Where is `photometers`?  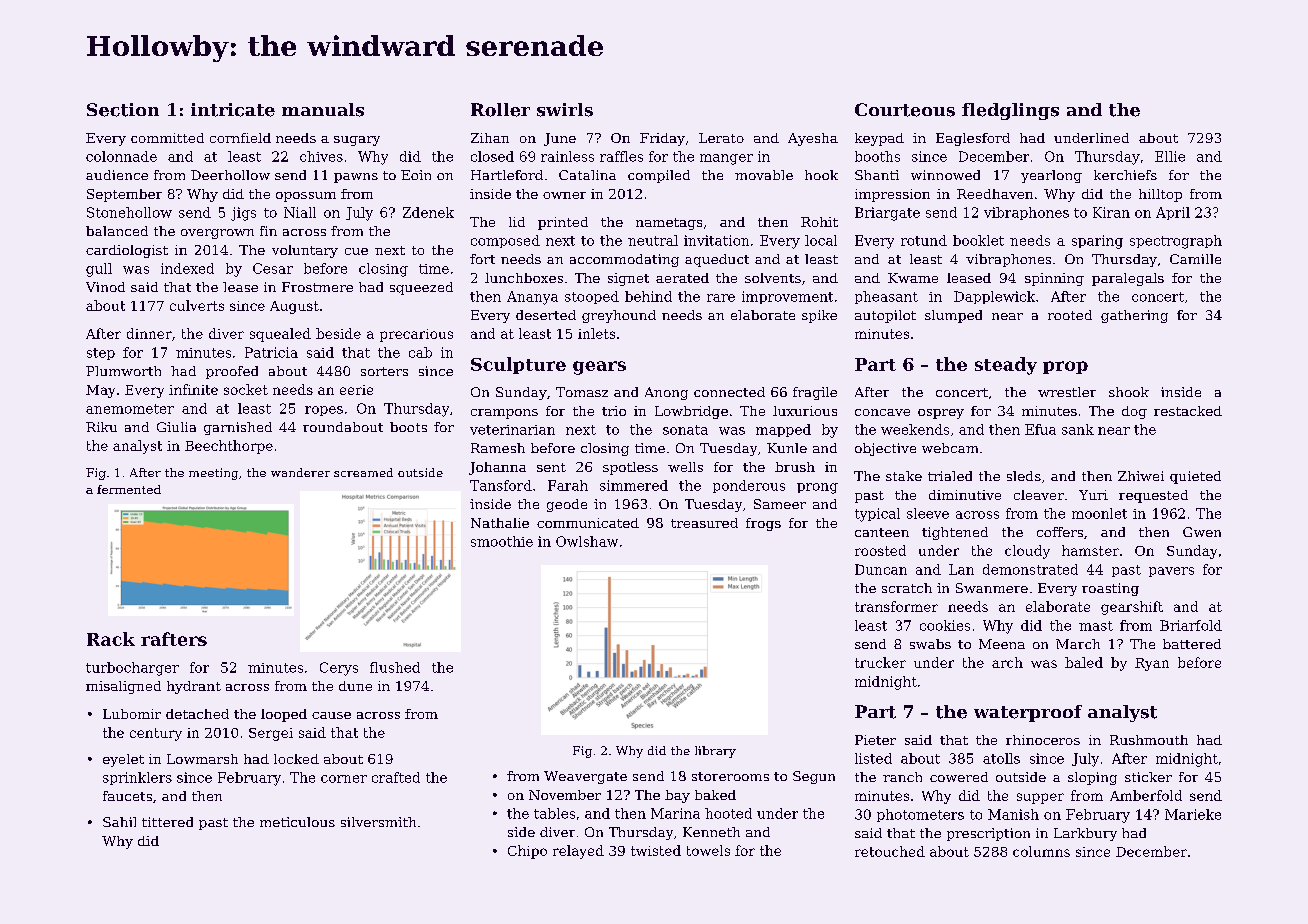 photometers is located at coordinates (920, 815).
